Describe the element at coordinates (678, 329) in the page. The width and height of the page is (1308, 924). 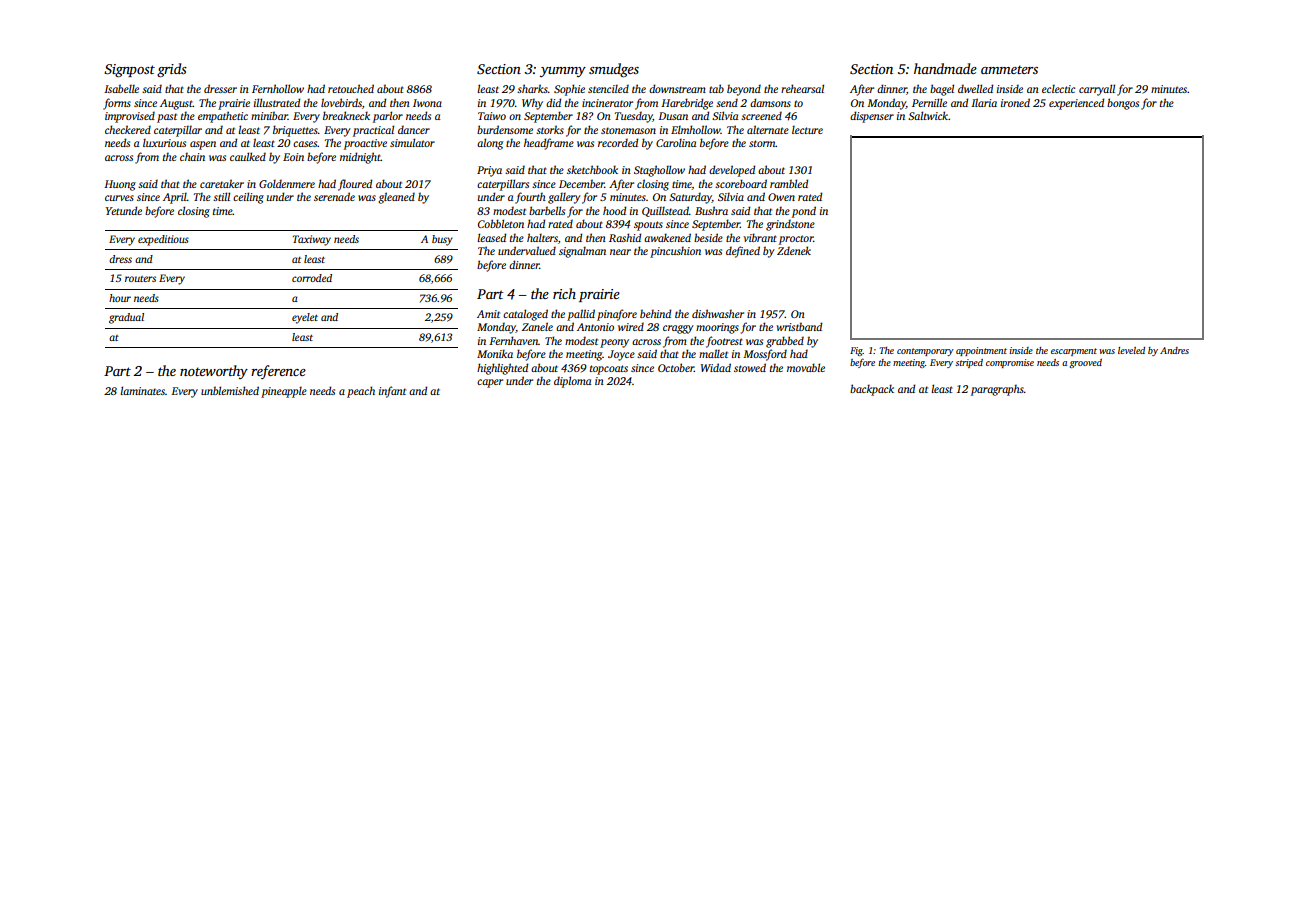
I see `craggy` at that location.
